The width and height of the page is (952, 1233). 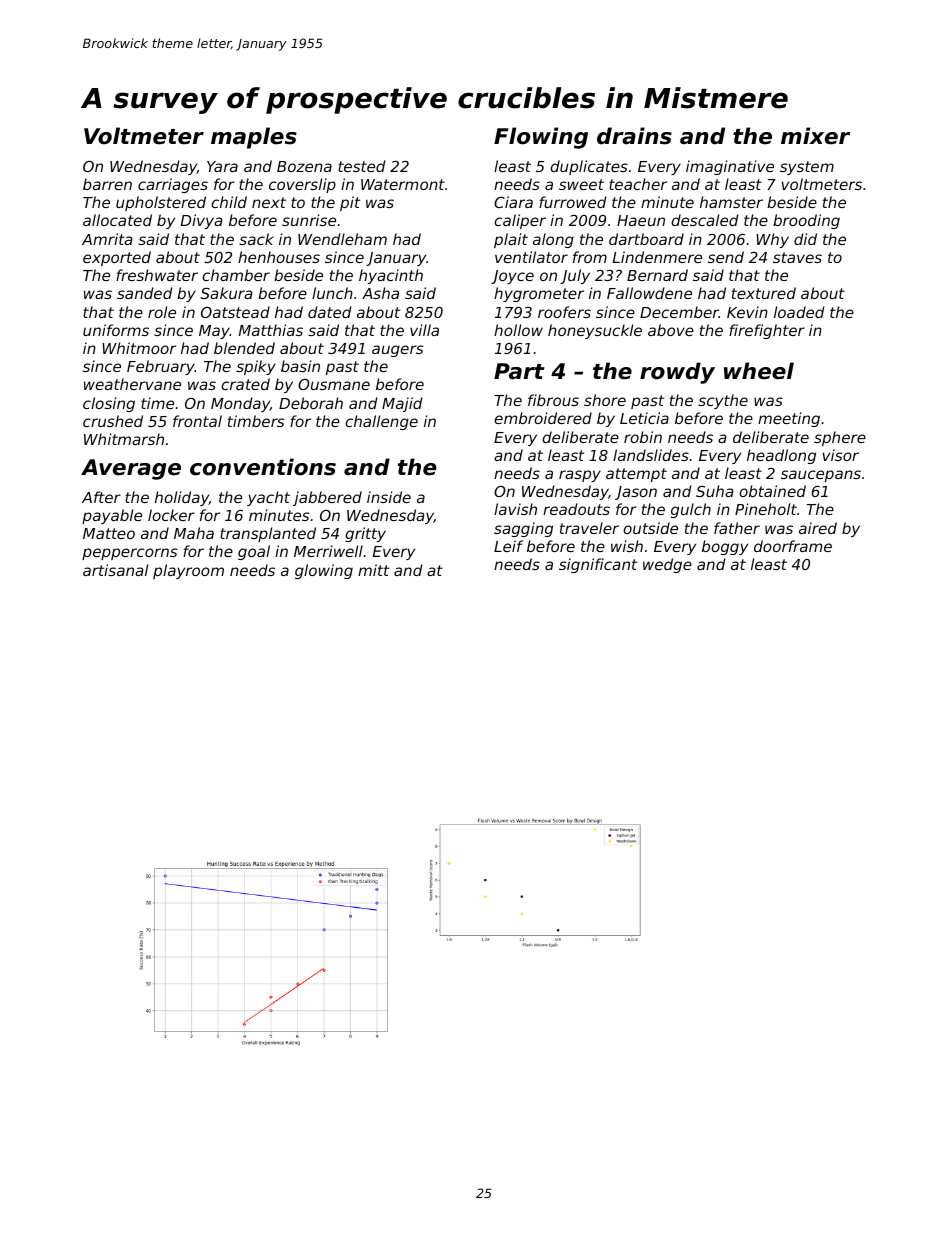 What do you see at coordinates (254, 138) in the page?
I see `maples` at bounding box center [254, 138].
